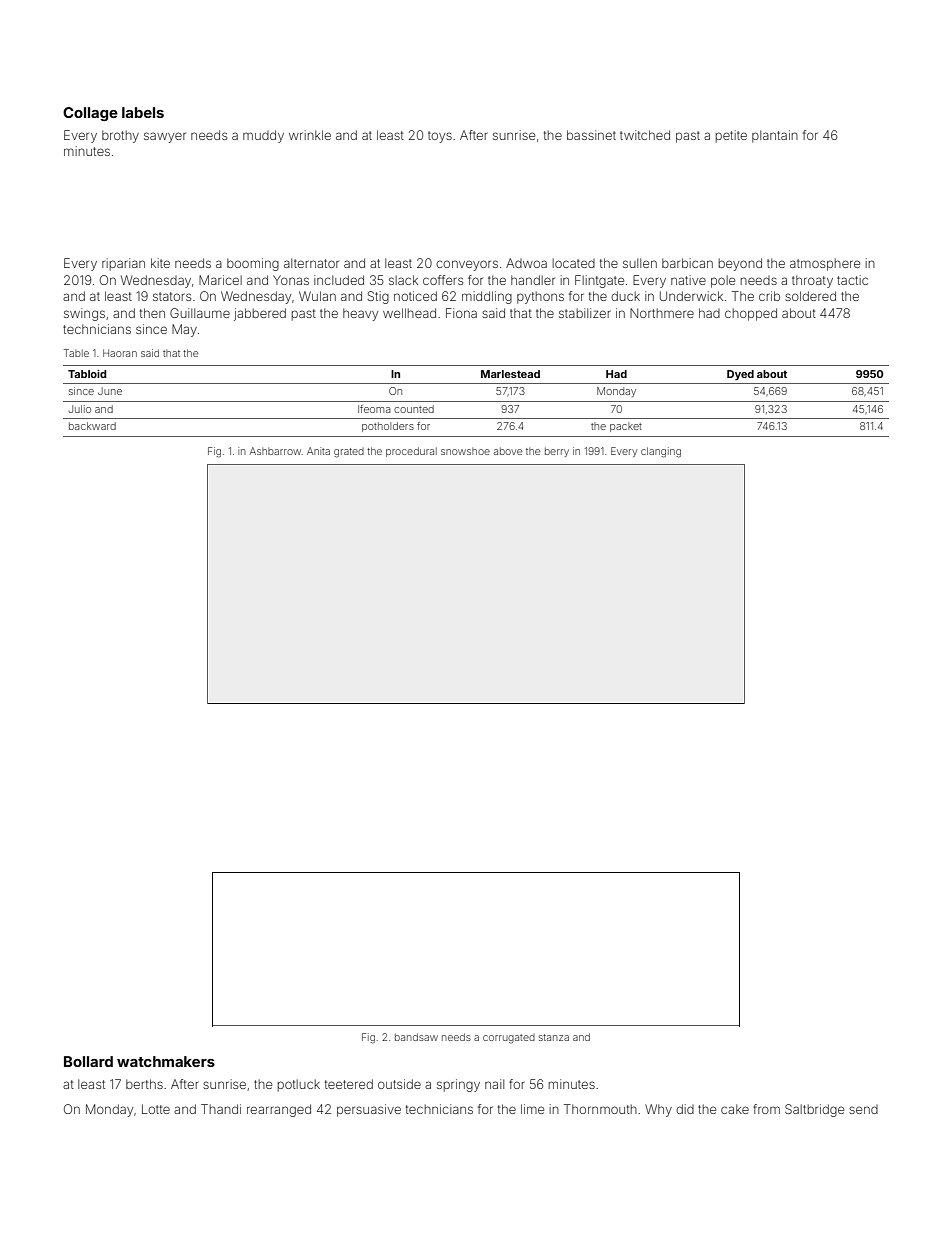 This image has height=1233, width=952. Describe the element at coordinates (166, 1061) in the image. I see `watchmakers` at that location.
